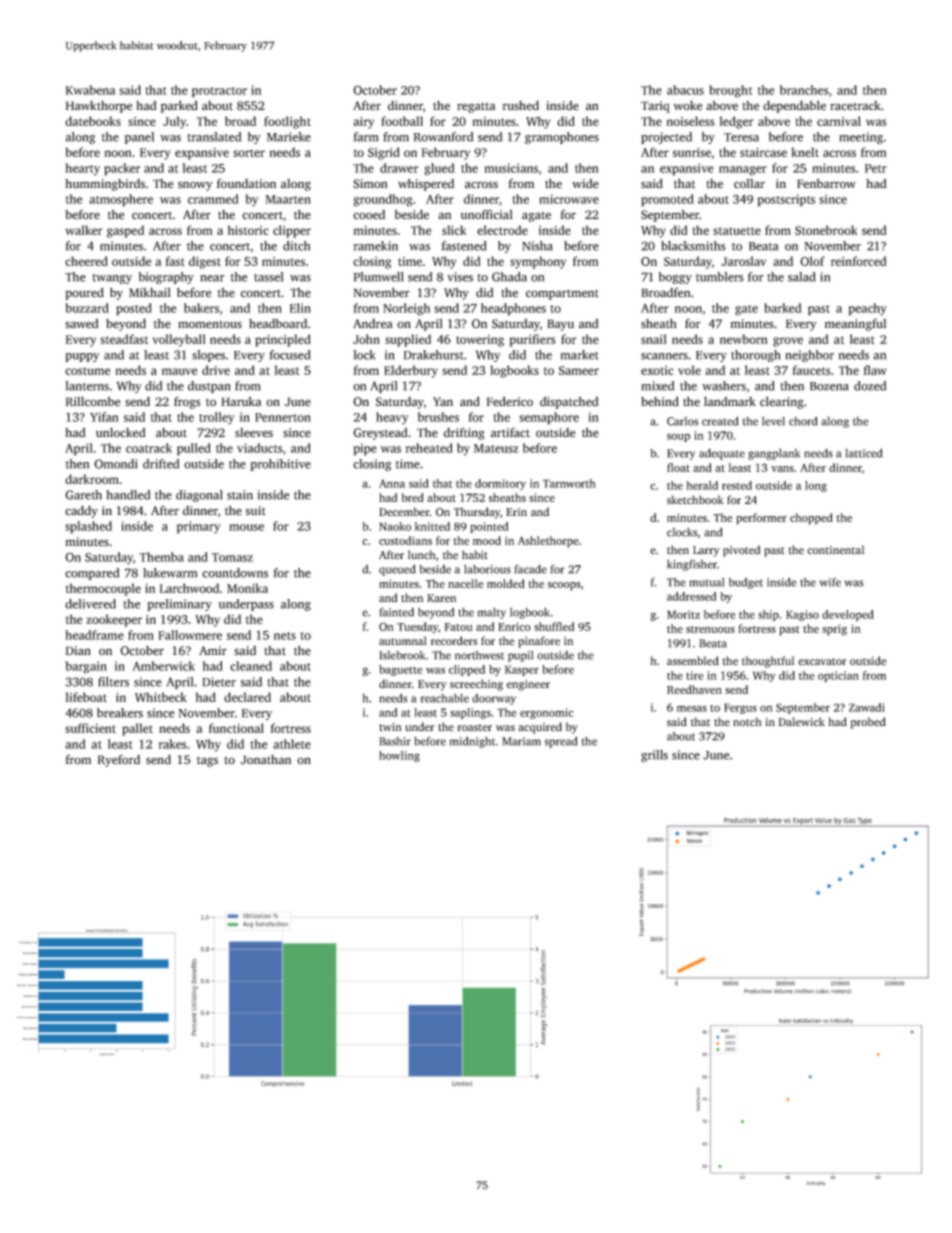 The image size is (952, 1233). Describe the element at coordinates (811, 519) in the document. I see `chopped` at that location.
